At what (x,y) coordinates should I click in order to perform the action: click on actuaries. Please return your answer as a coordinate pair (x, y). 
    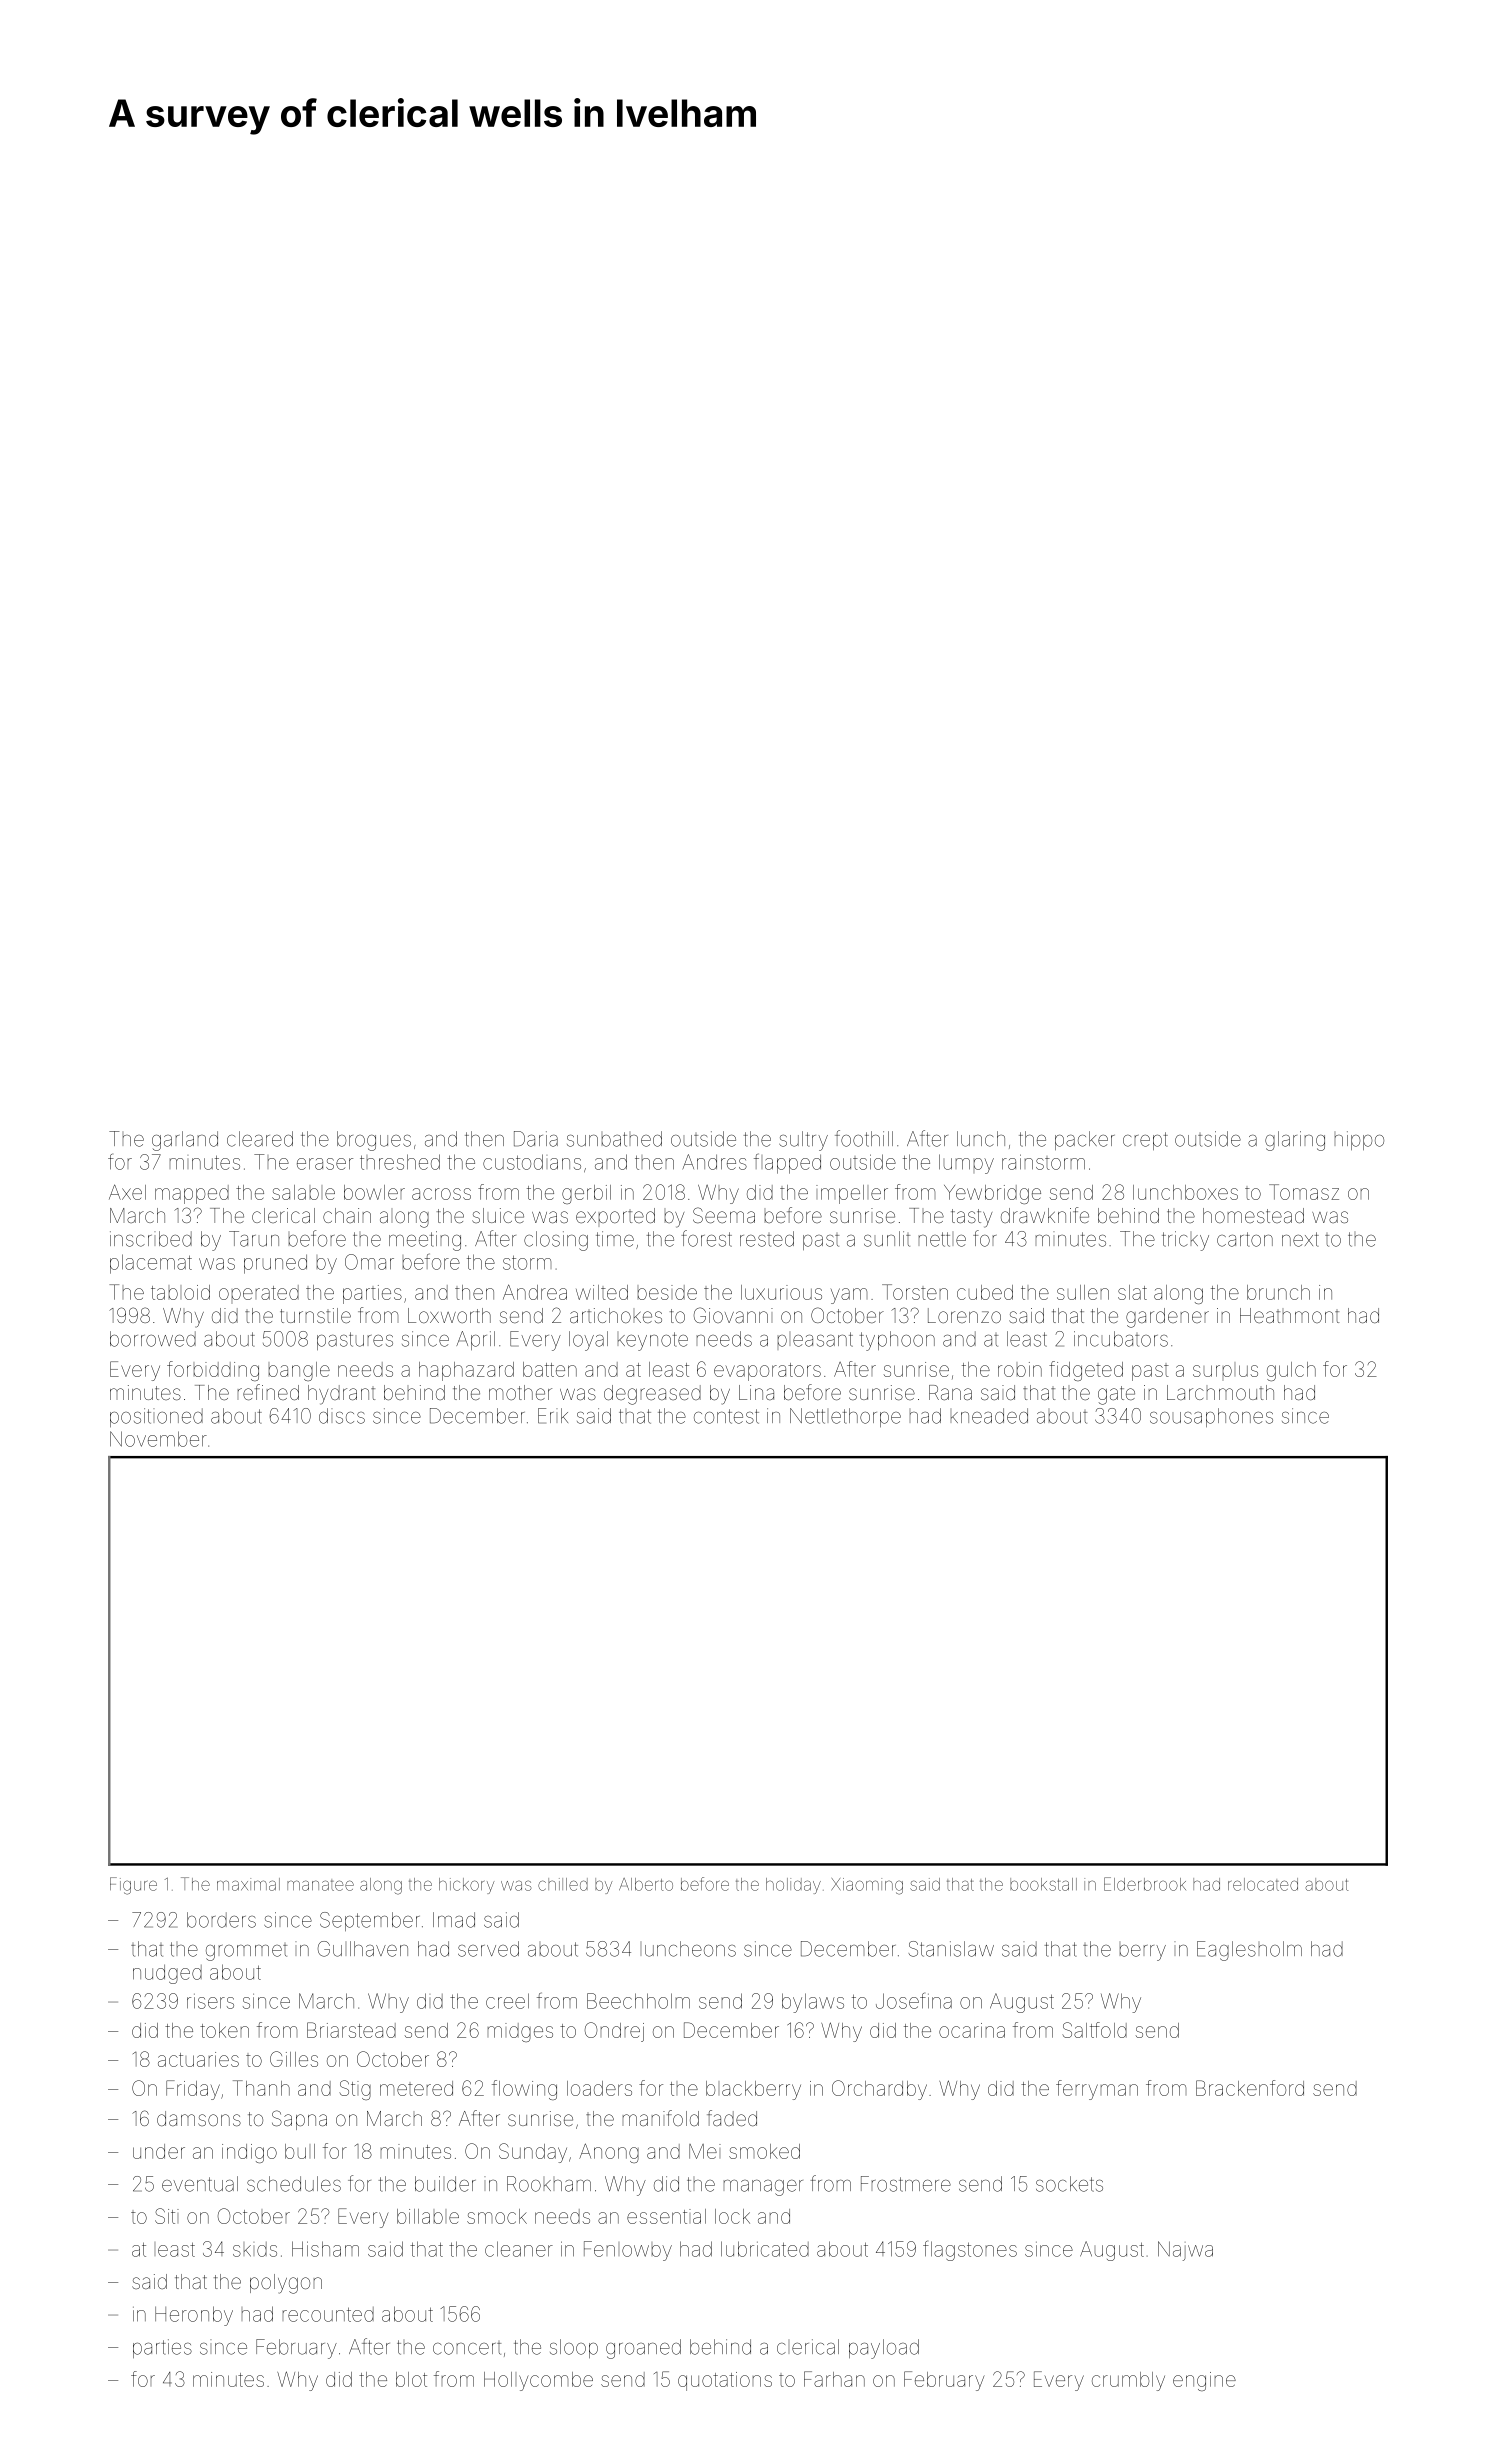
    Looking at the image, I should click on (198, 2059).
